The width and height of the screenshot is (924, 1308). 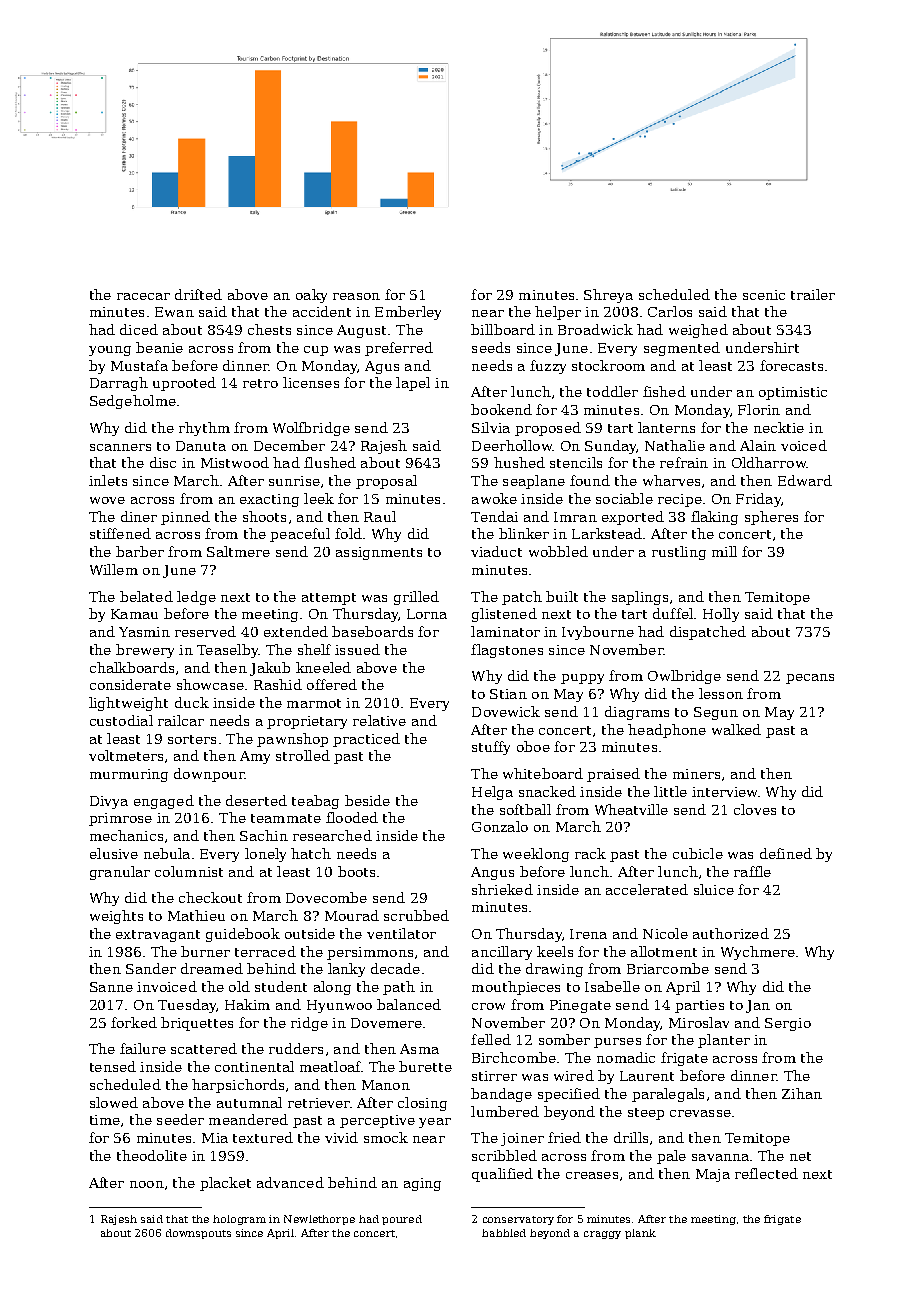 I want to click on Wheatville, so click(x=631, y=809).
